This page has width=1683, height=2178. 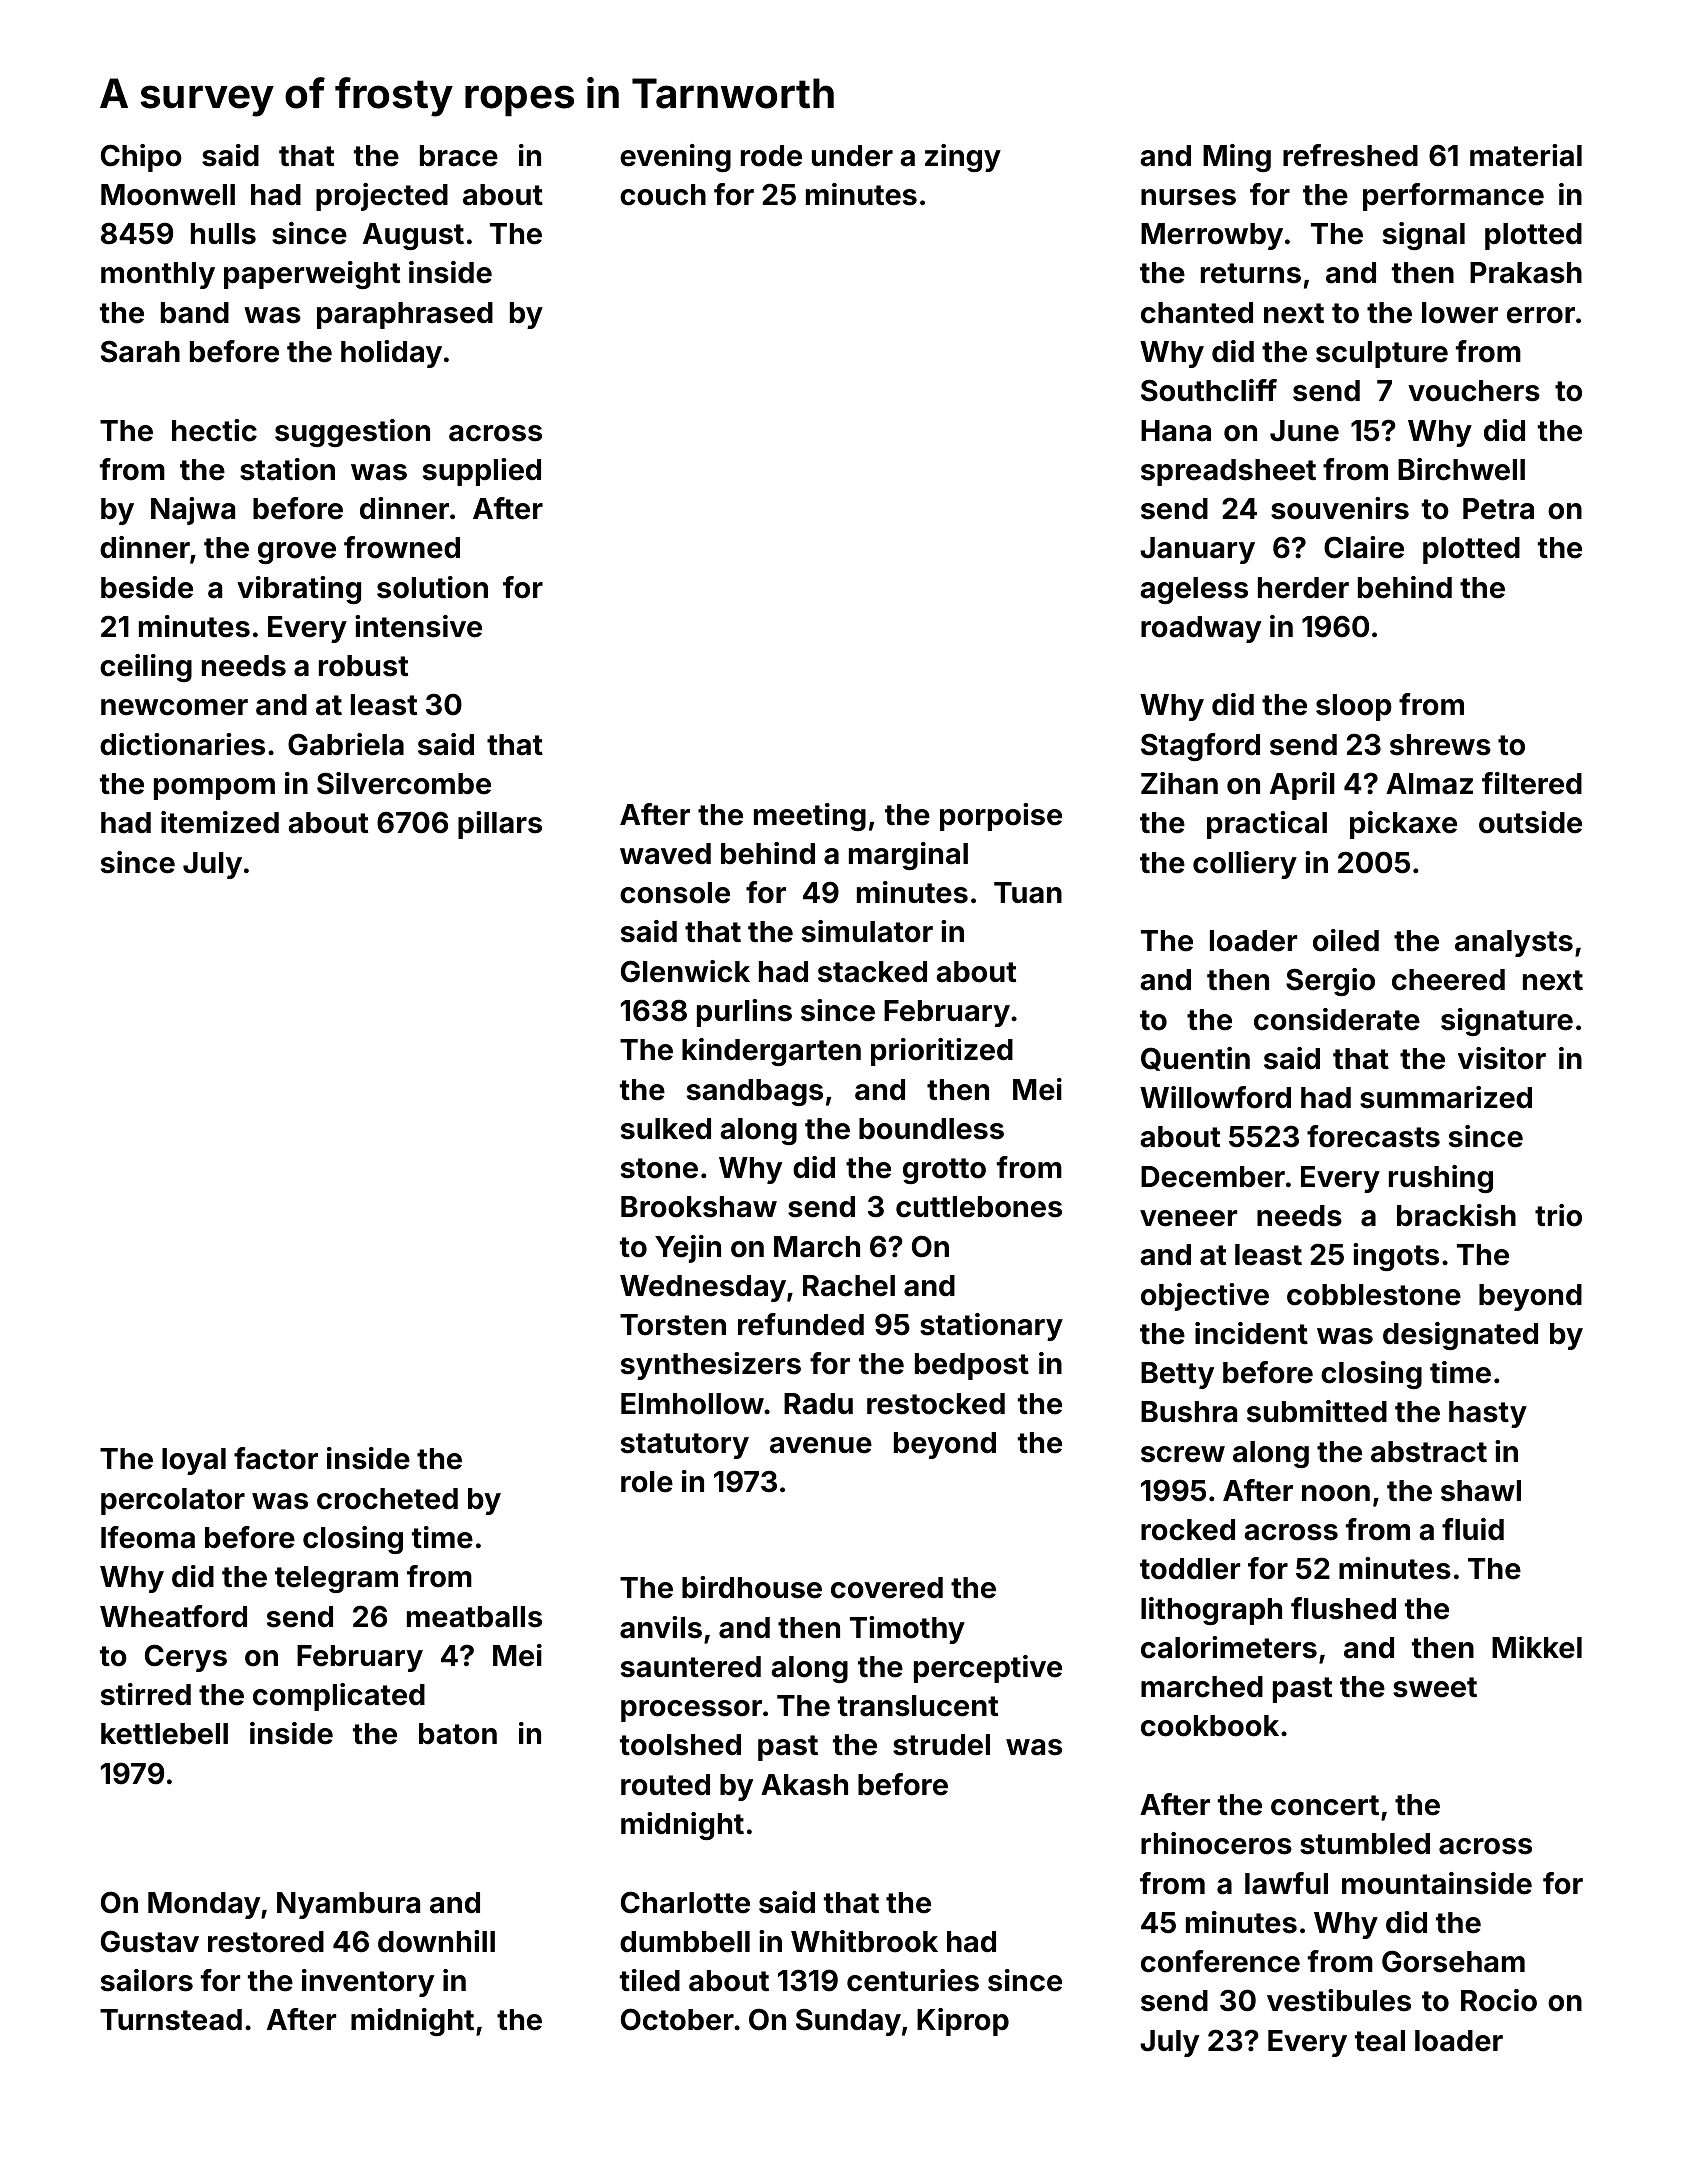 What do you see at coordinates (1190, 1569) in the page?
I see `toddler` at bounding box center [1190, 1569].
